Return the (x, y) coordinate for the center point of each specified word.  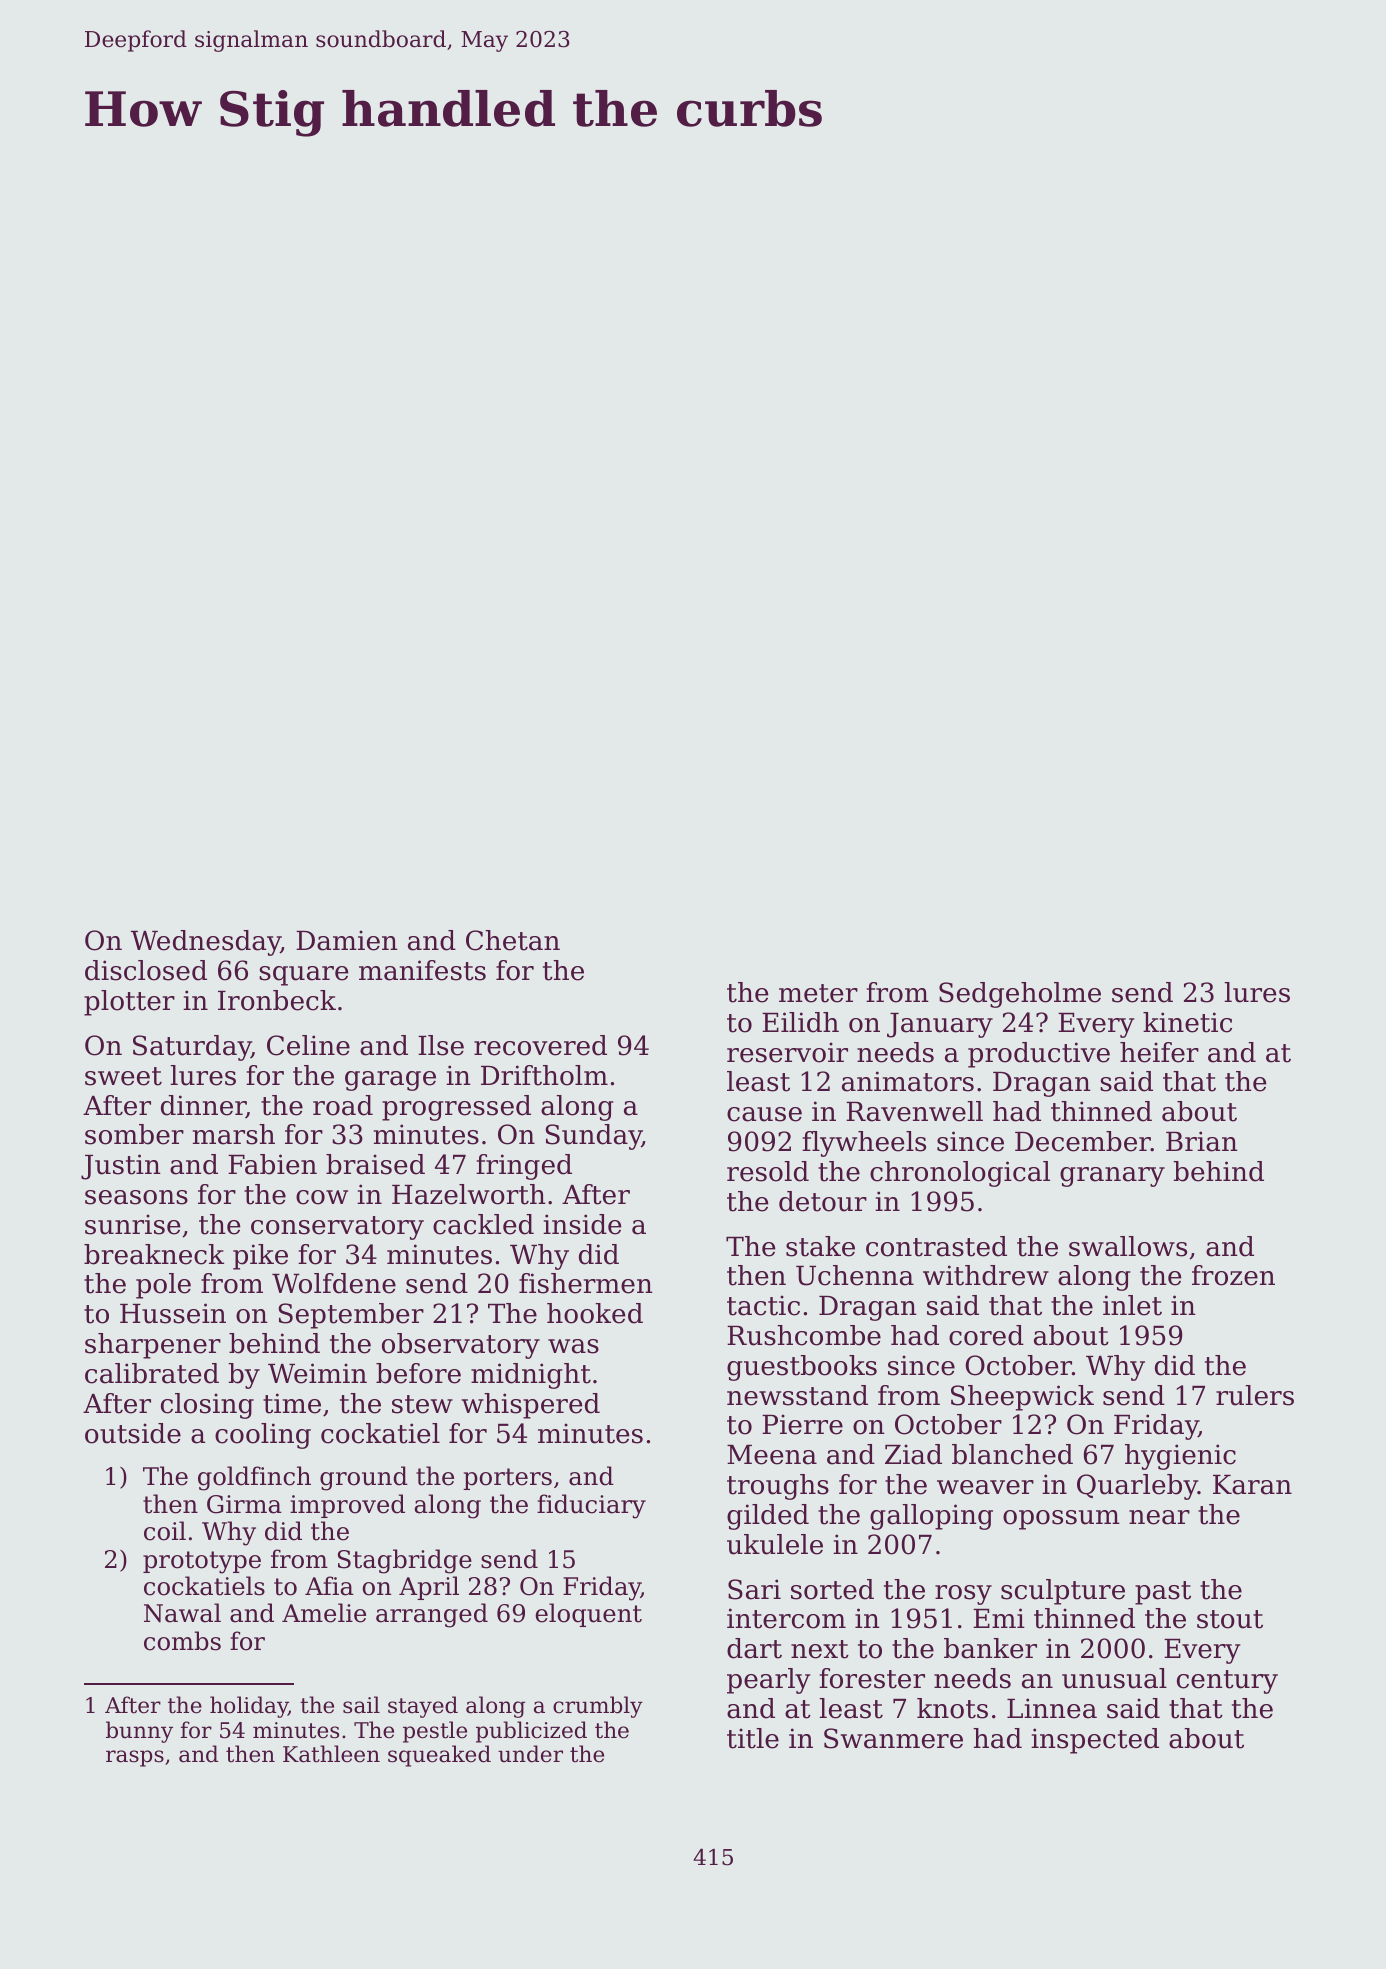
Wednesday (206, 943)
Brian (1202, 1141)
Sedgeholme (1020, 995)
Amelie (324, 1613)
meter (818, 993)
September (351, 1316)
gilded (768, 1517)
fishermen (586, 1283)
